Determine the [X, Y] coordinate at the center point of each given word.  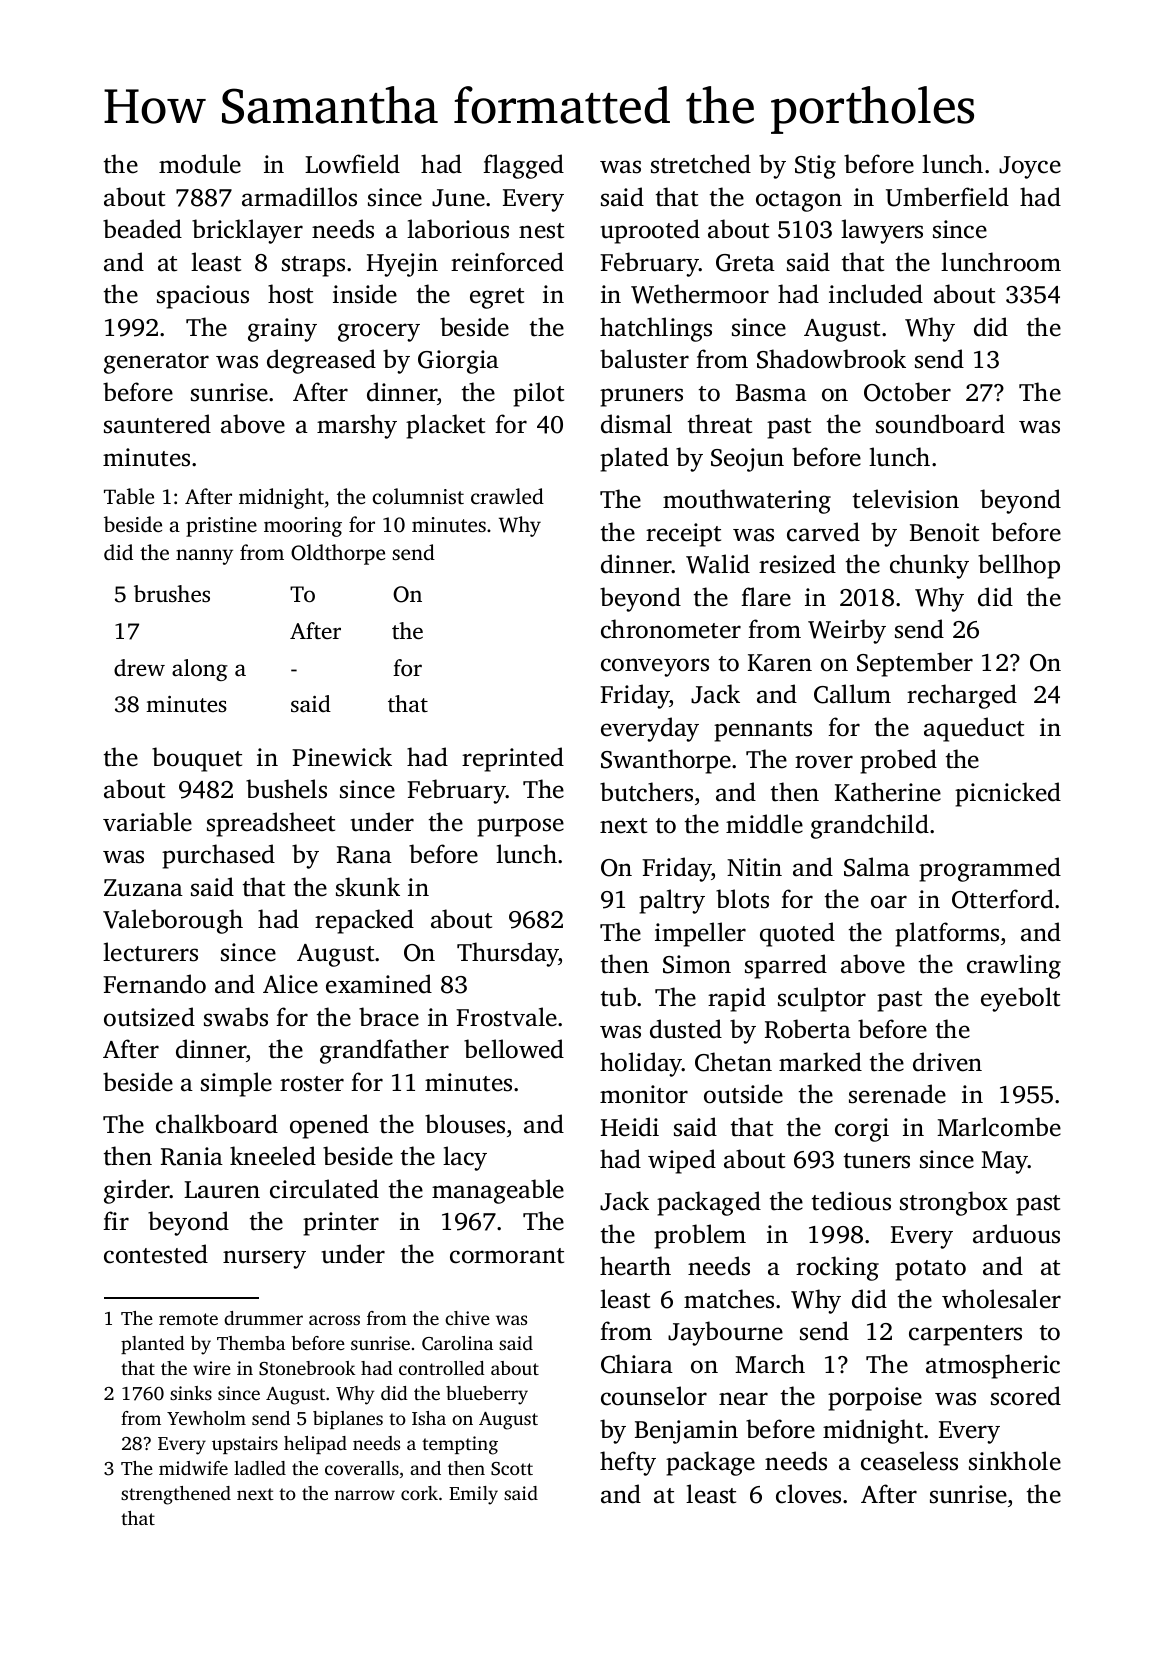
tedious [851, 1201]
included [876, 294]
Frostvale [506, 1017]
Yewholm [206, 1418]
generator [156, 363]
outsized [149, 1017]
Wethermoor [700, 294]
